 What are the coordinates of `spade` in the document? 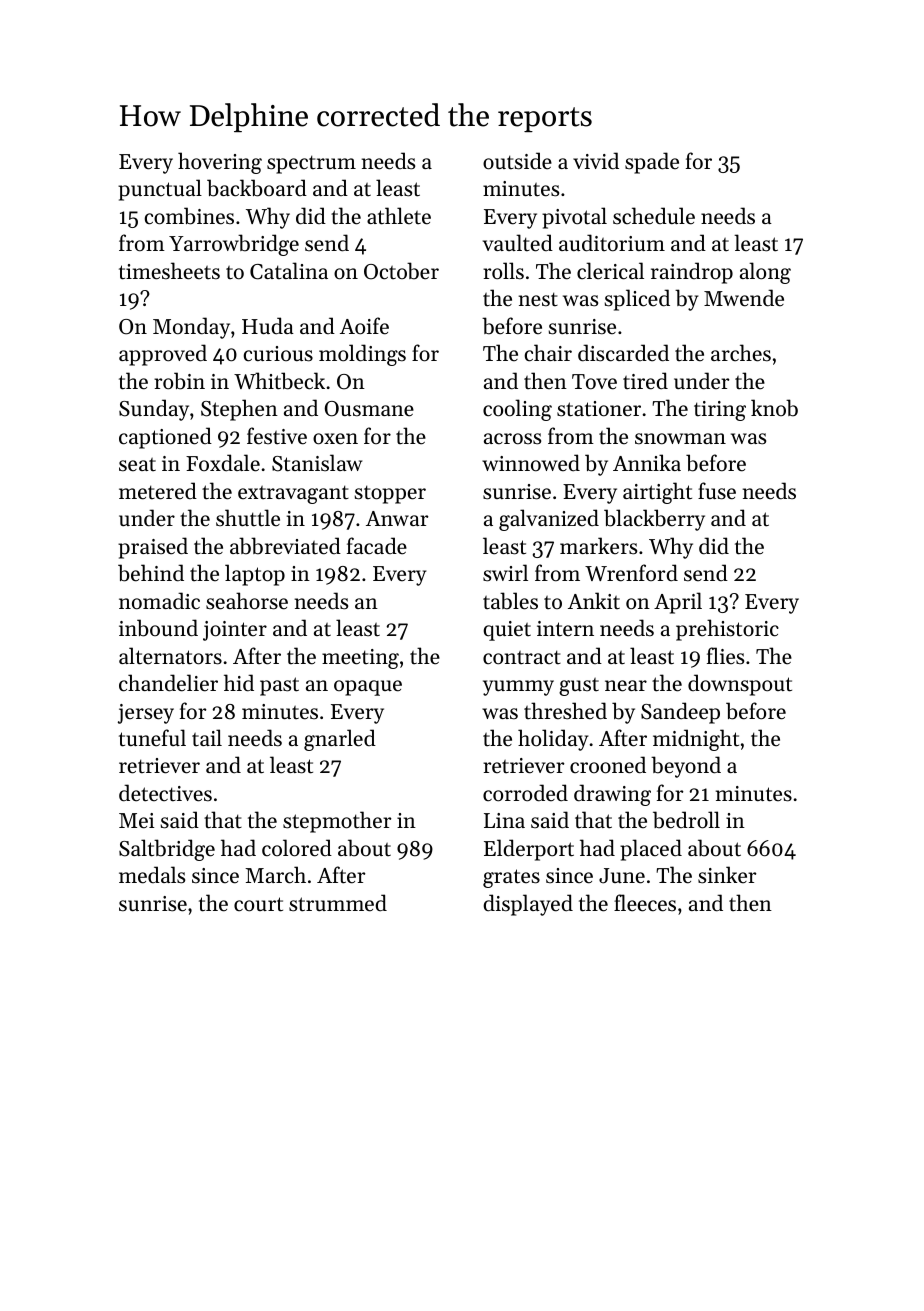 It's located at (652, 163).
